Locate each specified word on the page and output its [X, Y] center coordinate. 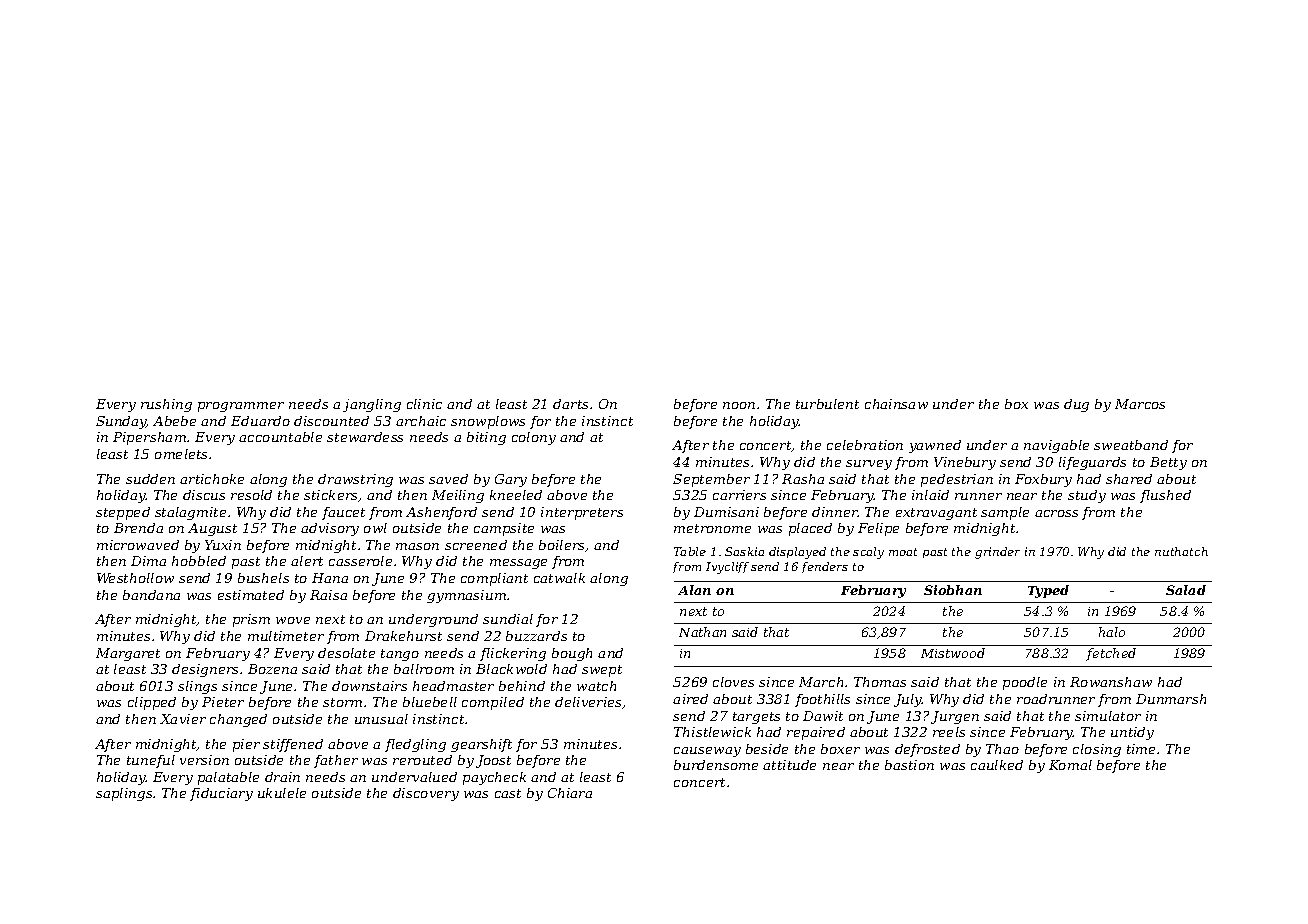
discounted [331, 421]
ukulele [282, 793]
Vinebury [965, 463]
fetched [1111, 654]
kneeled [516, 495]
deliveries [588, 702]
